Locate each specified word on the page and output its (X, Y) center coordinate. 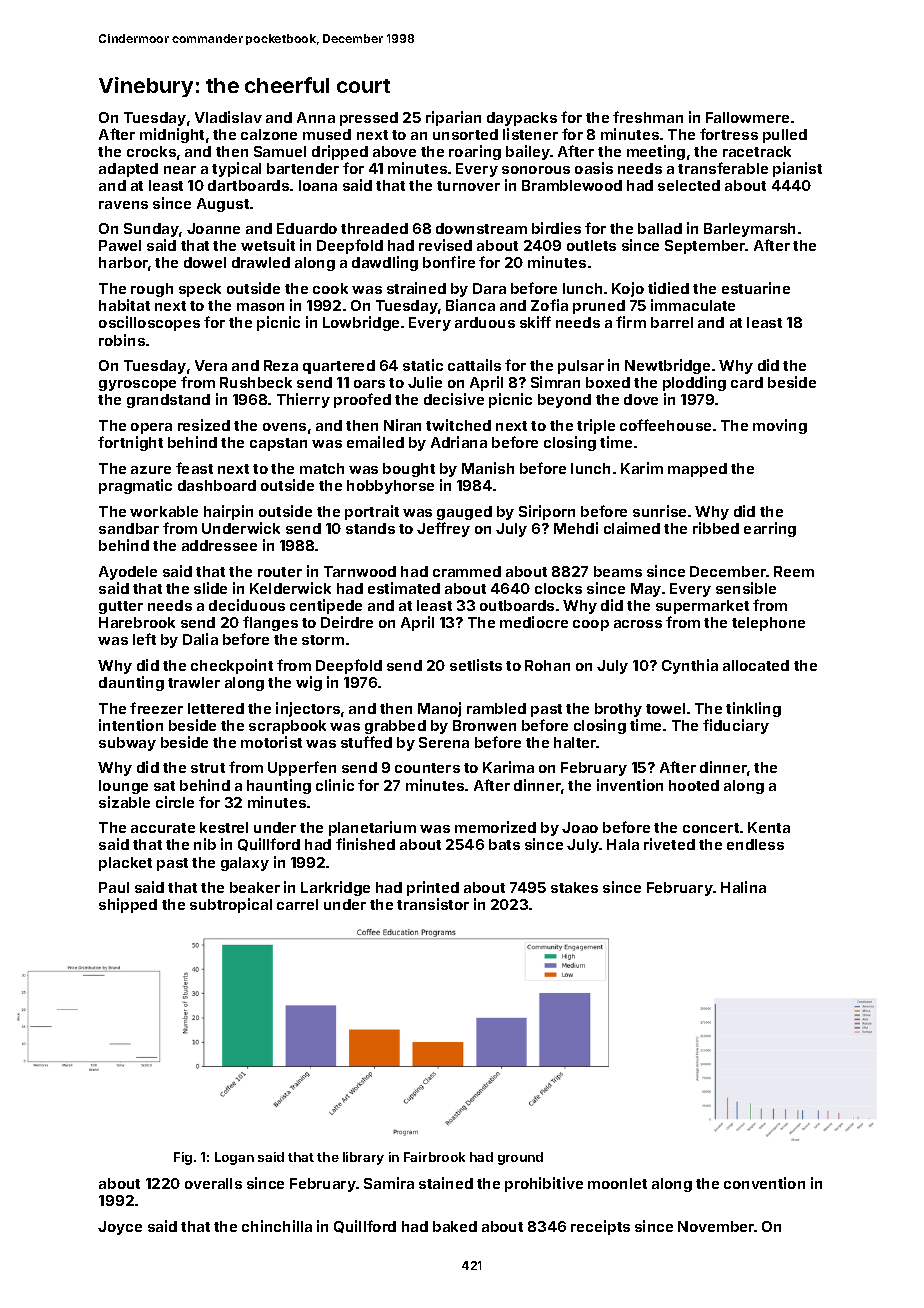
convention (764, 1183)
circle (175, 802)
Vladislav (228, 117)
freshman (648, 117)
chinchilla (277, 1226)
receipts (600, 1227)
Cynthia (690, 666)
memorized (495, 827)
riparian (453, 118)
